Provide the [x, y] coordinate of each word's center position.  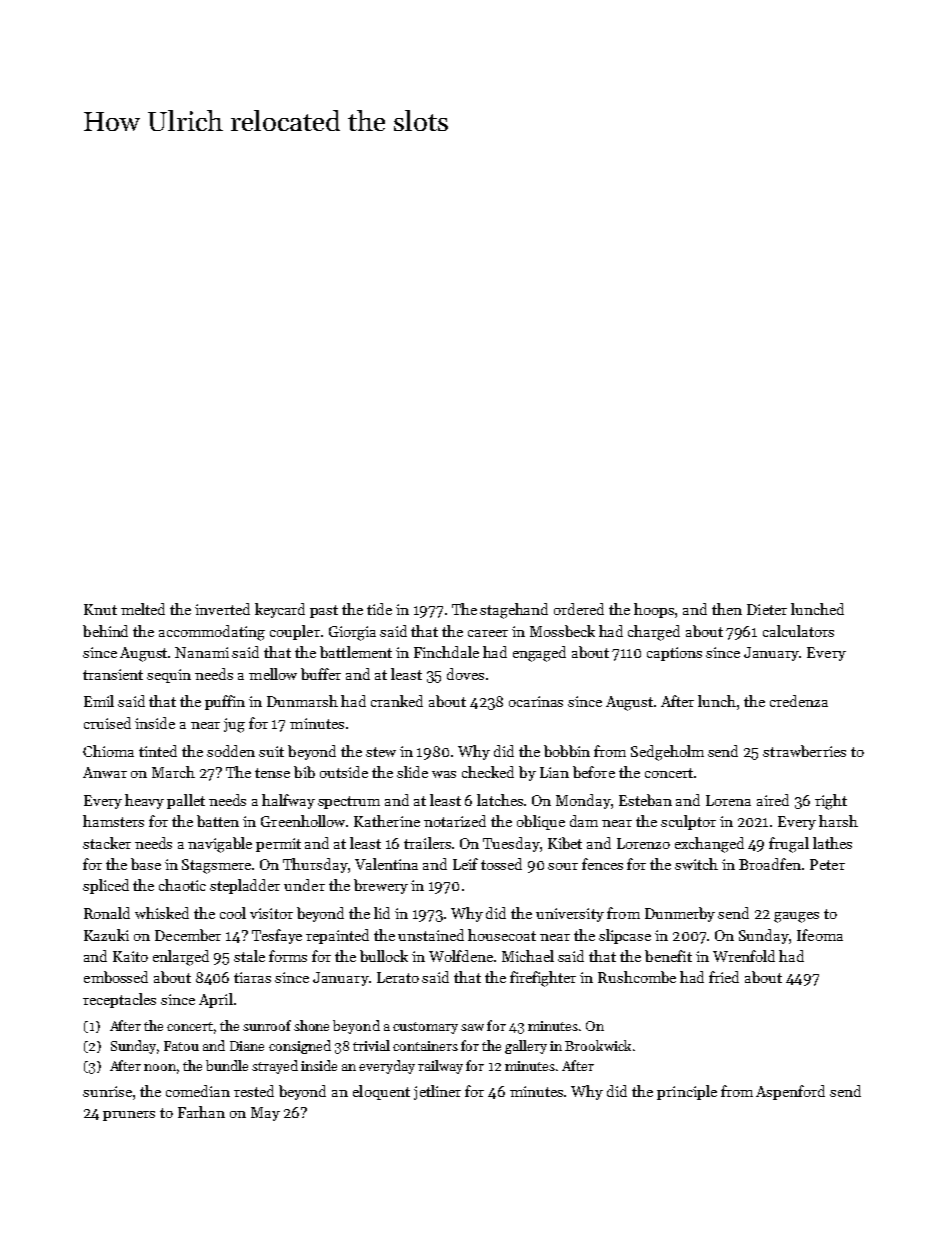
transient [113, 674]
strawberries [804, 751]
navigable [220, 845]
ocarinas [536, 701]
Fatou [181, 1046]
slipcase [625, 936]
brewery [381, 886]
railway [440, 1067]
